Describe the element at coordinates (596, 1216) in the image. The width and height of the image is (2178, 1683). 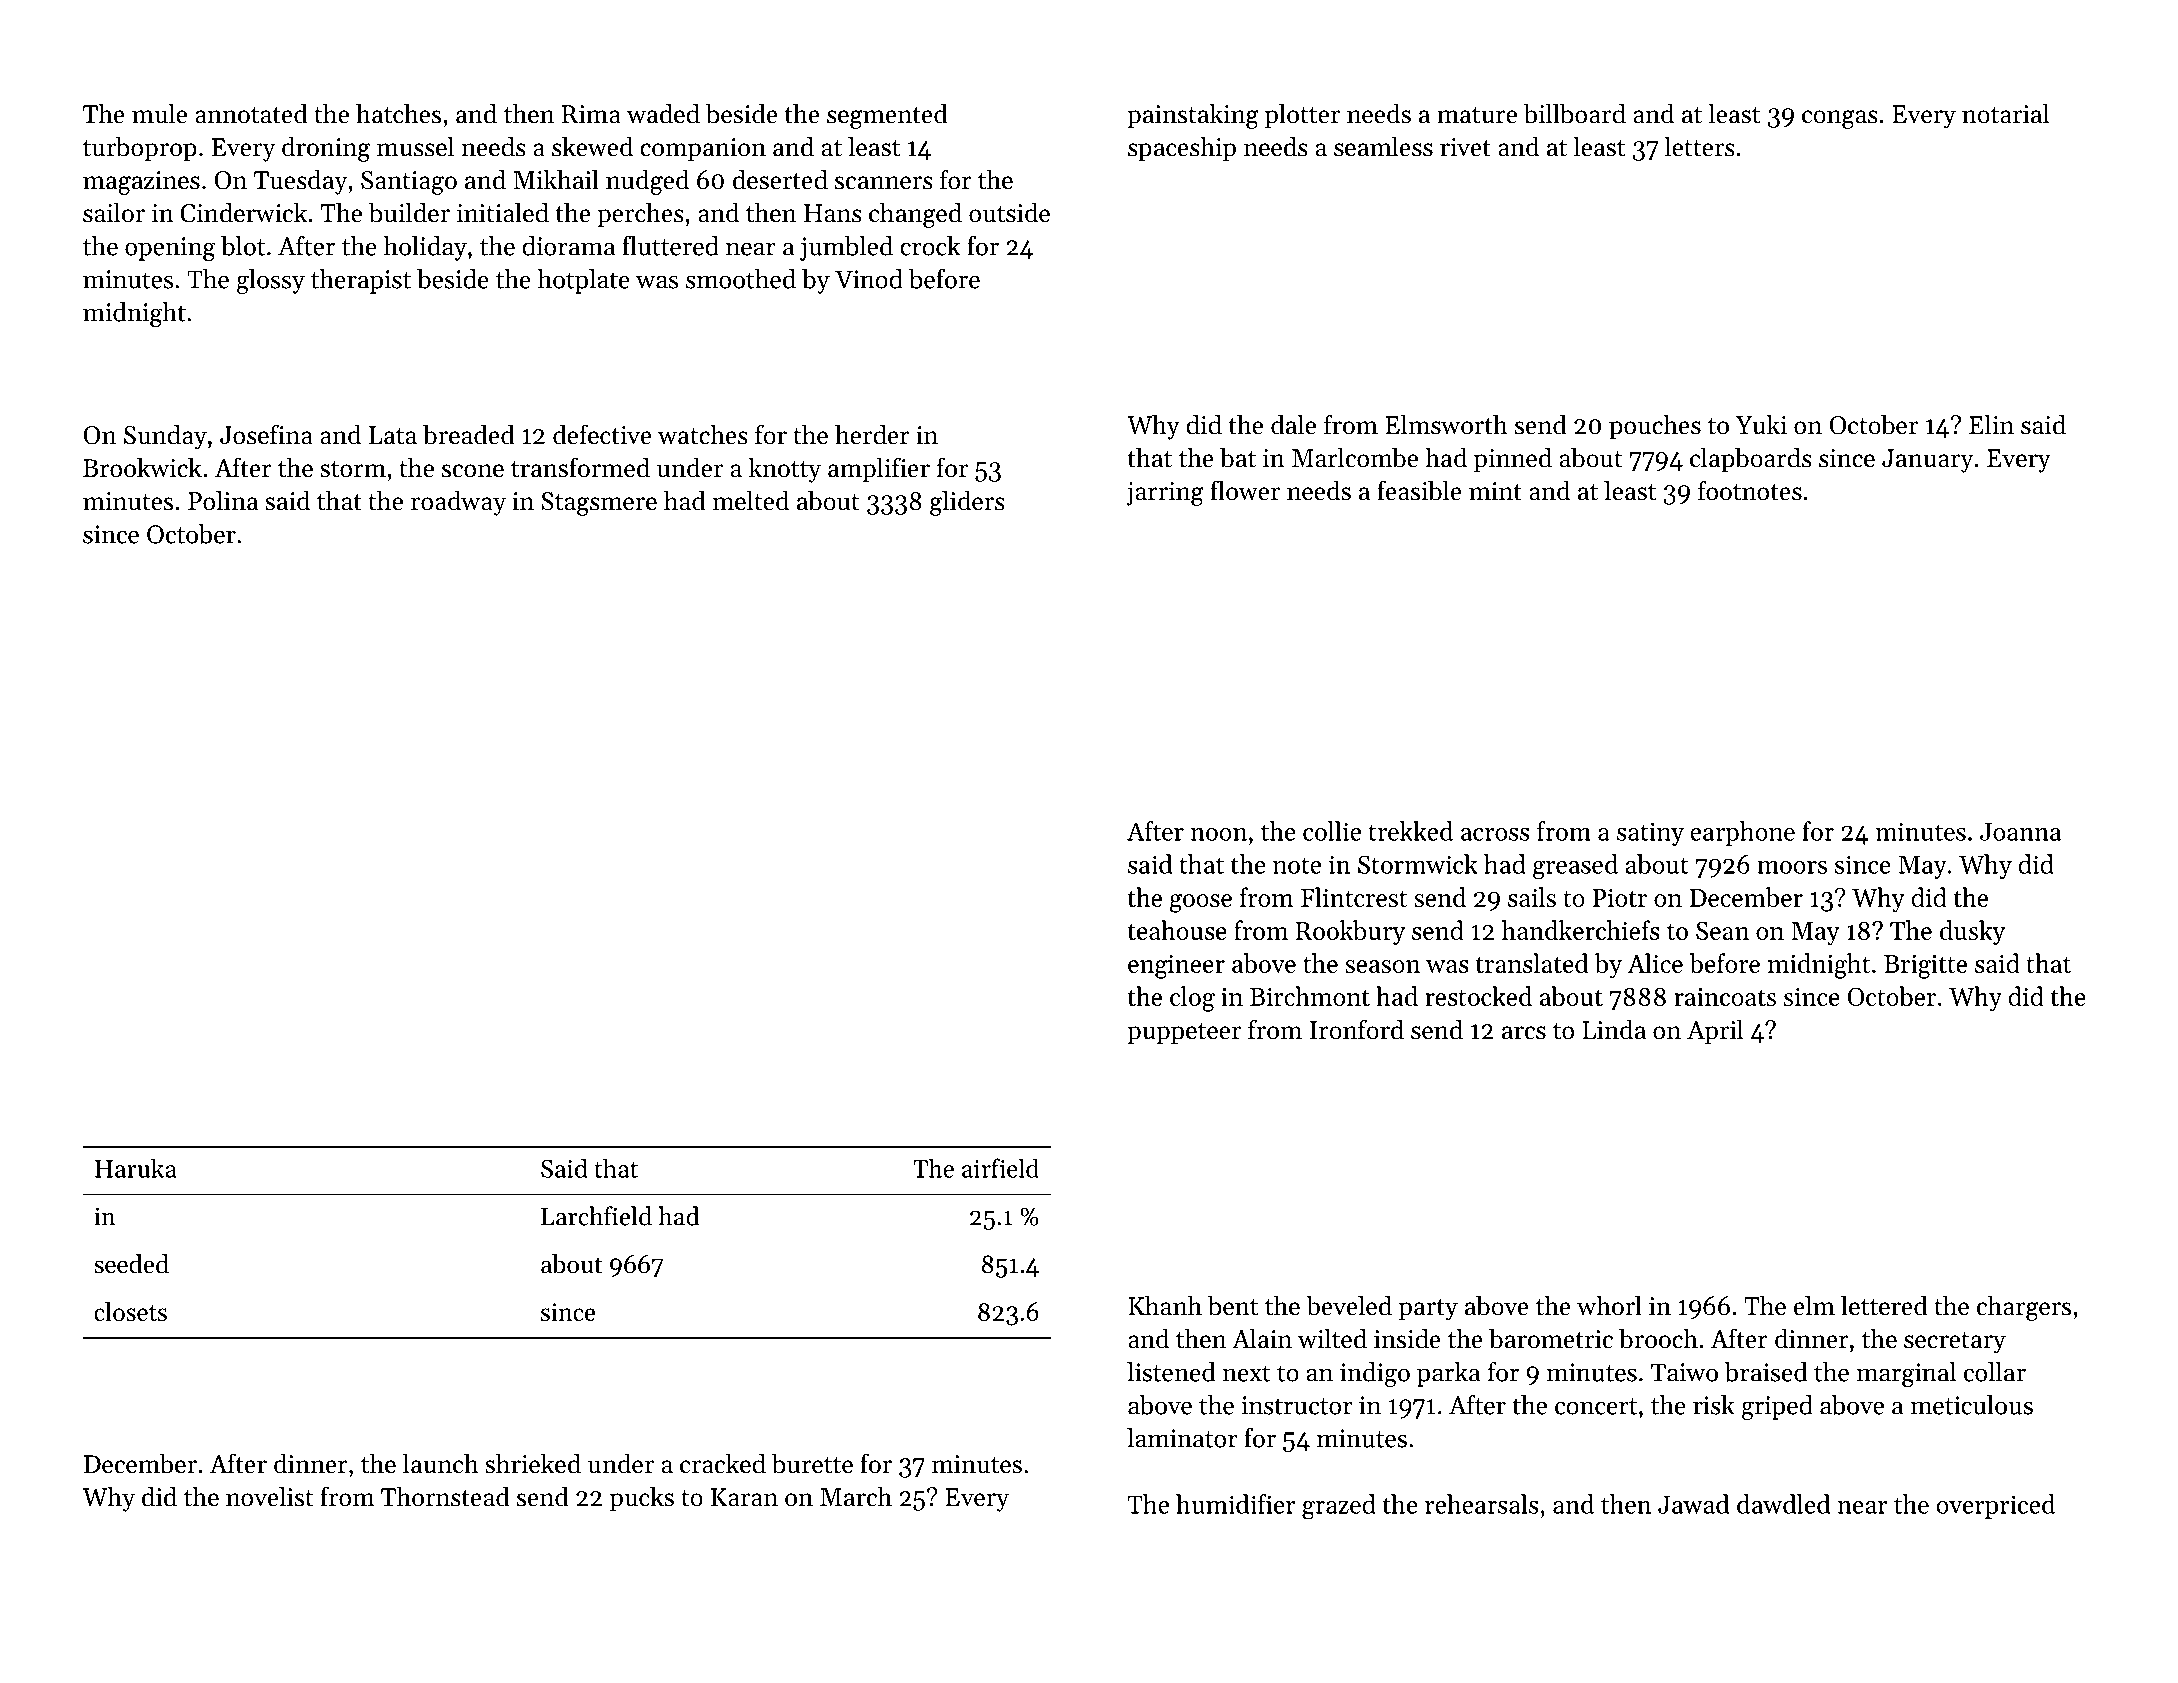
I see `Larchfield` at that location.
